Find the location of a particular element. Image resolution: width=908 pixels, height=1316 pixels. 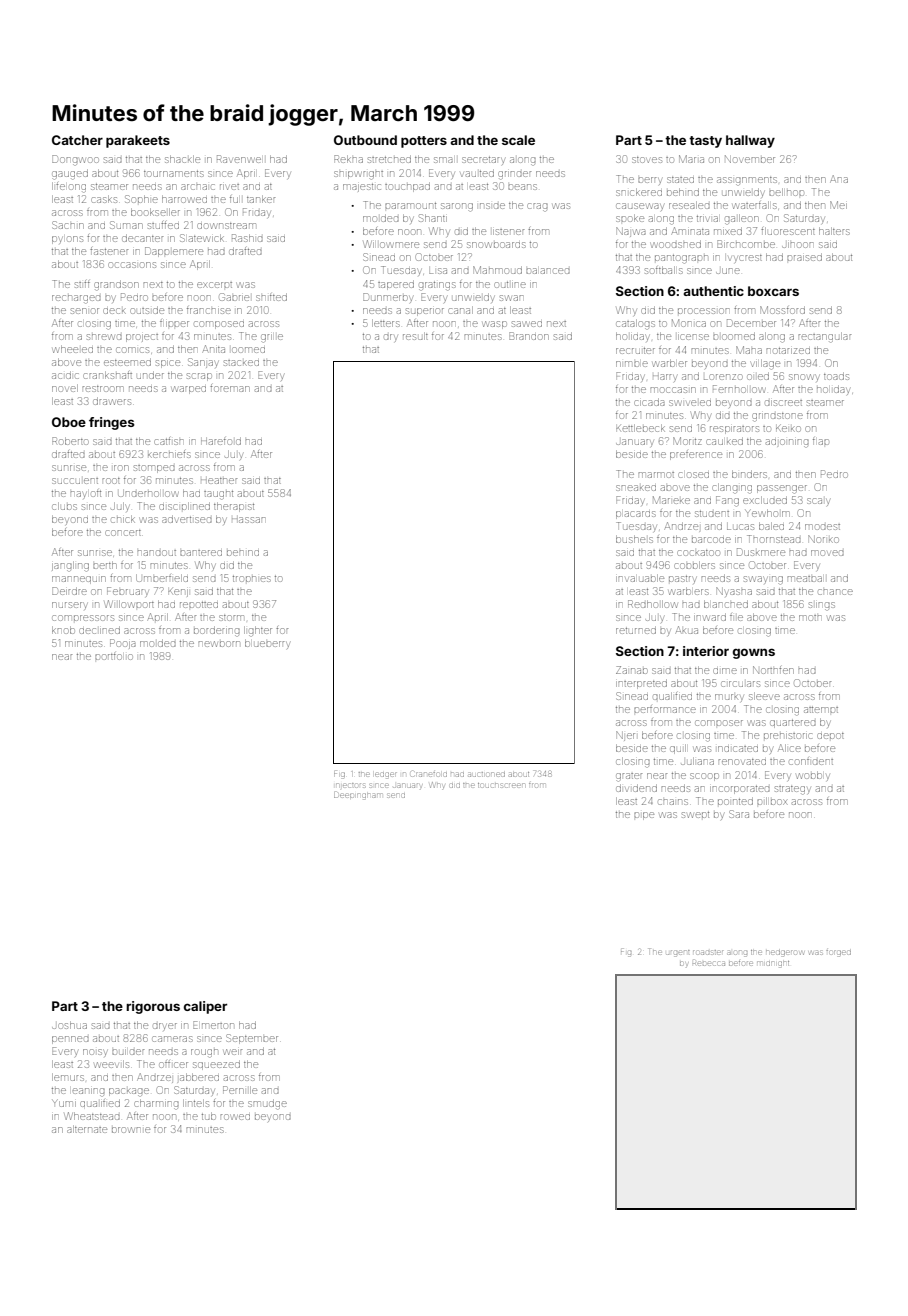

stomped is located at coordinates (154, 469).
